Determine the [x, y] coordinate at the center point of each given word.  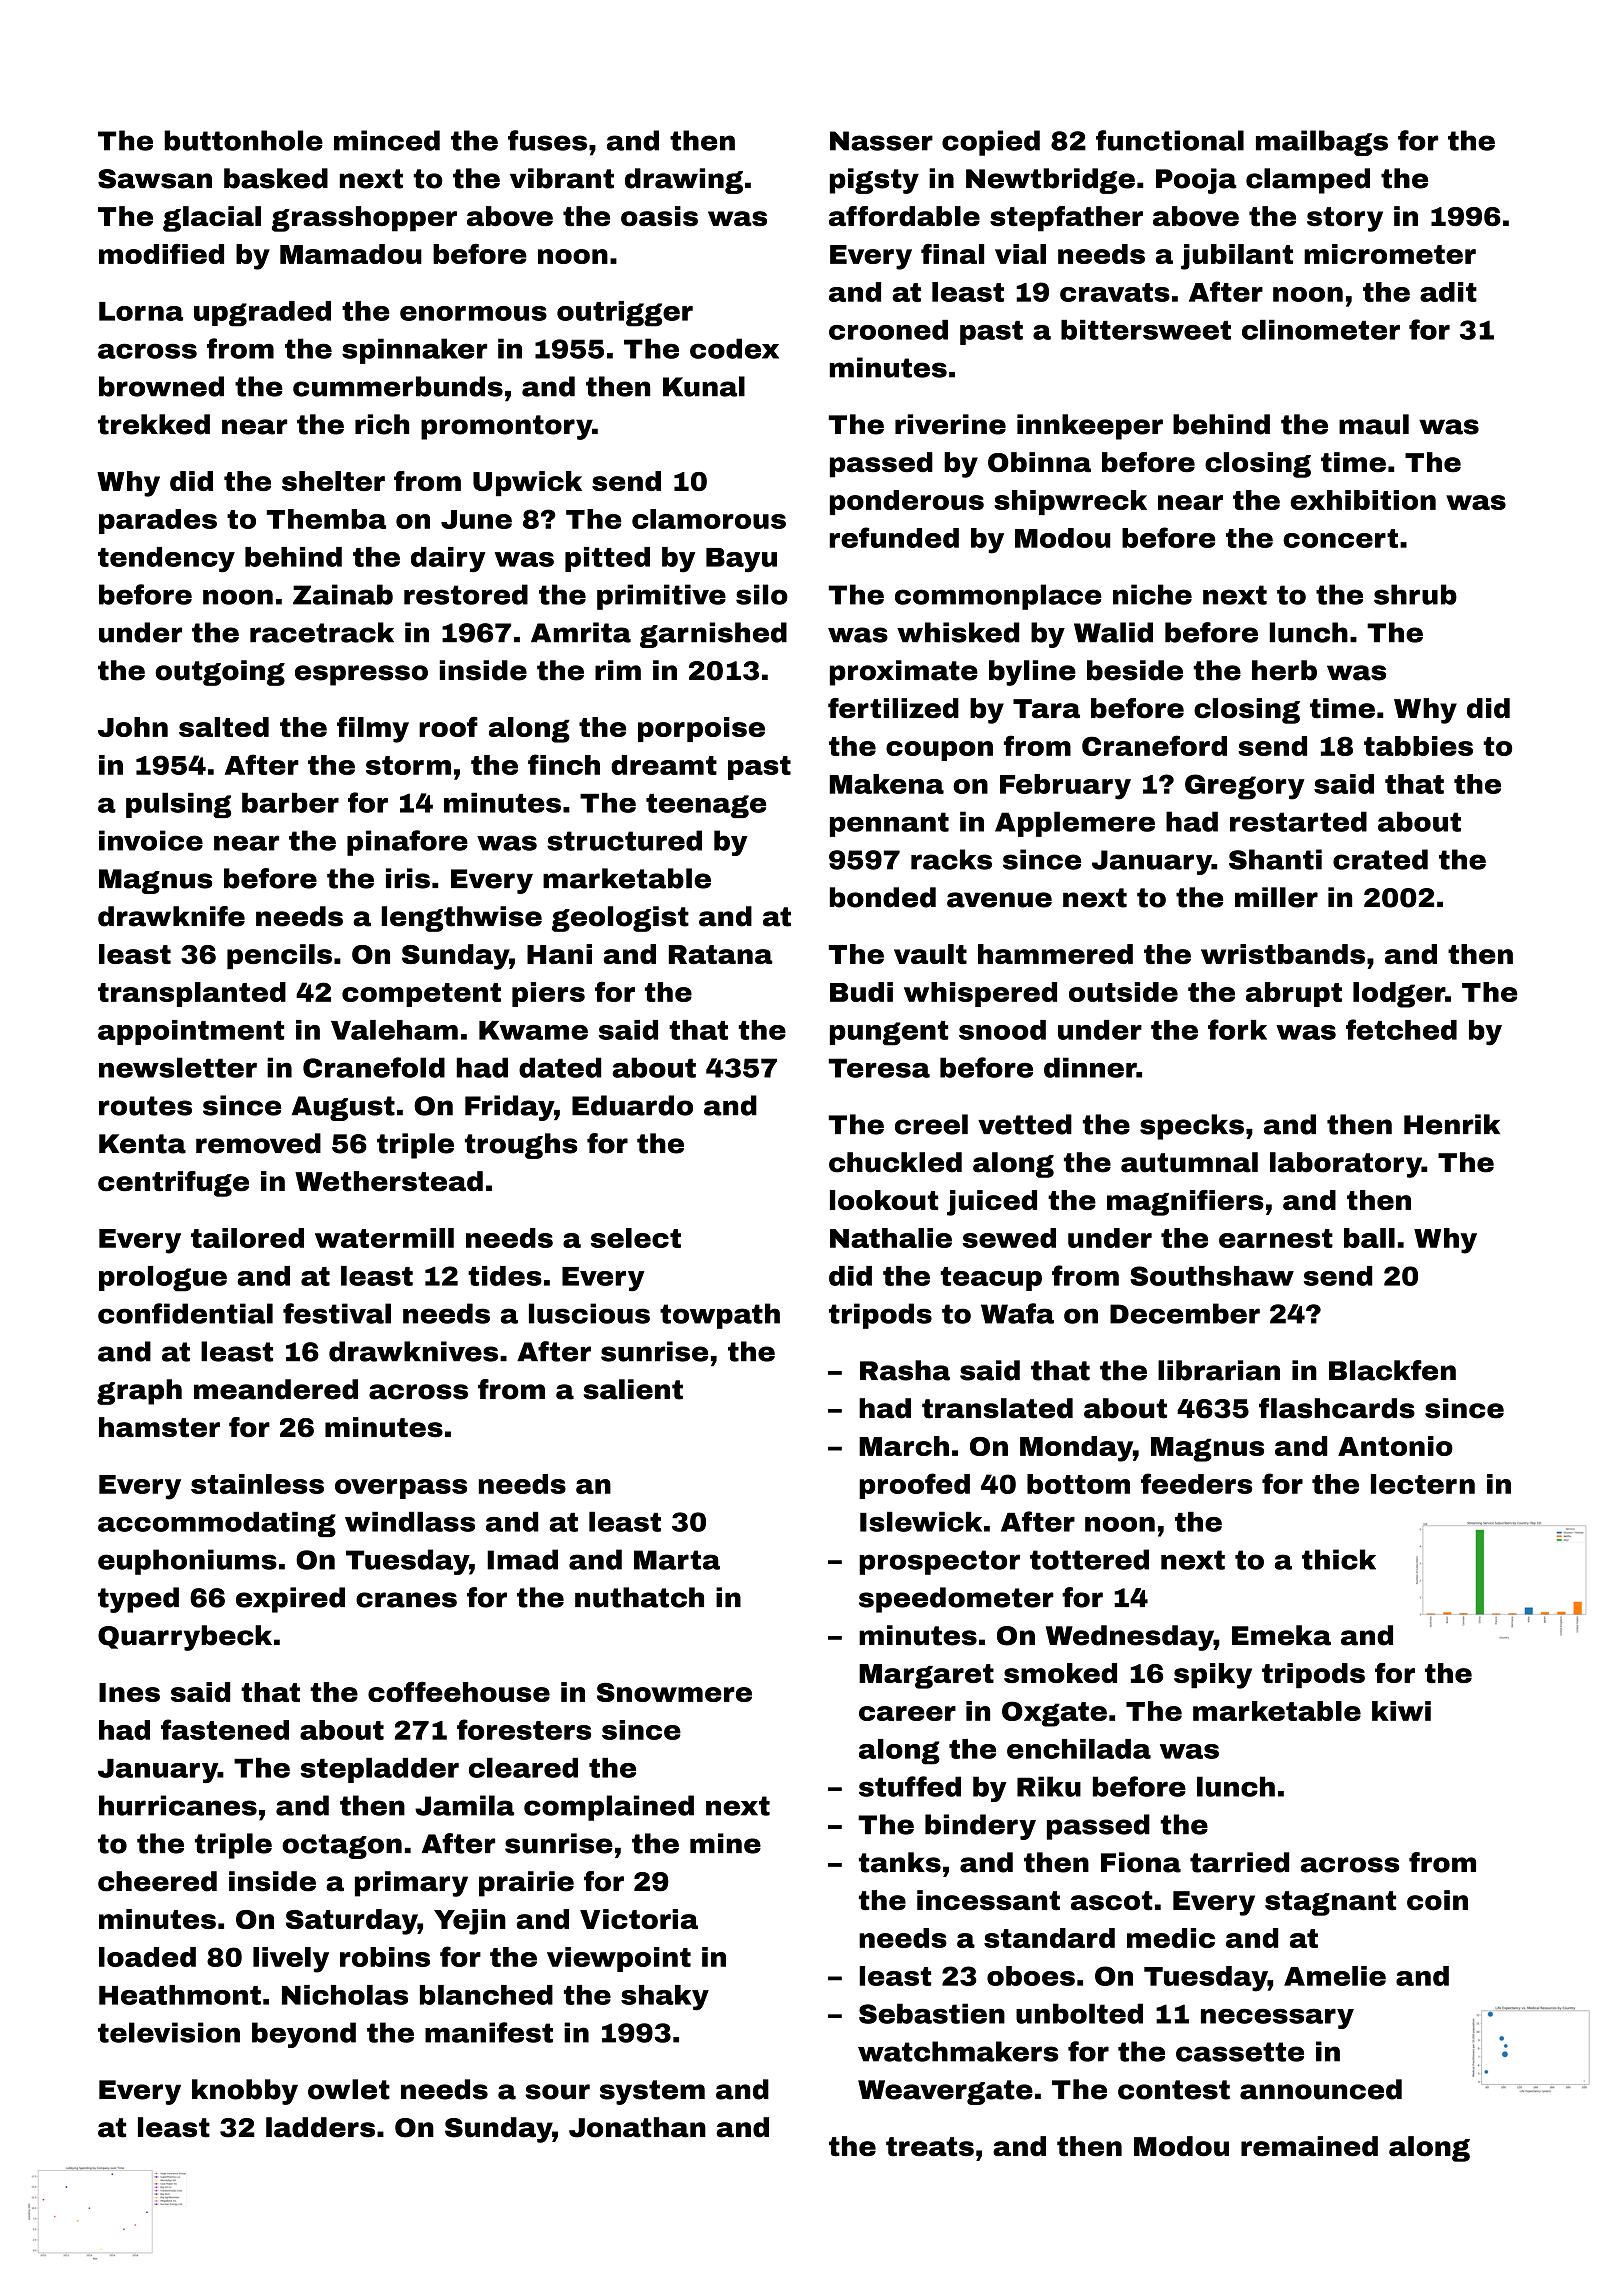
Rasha [905, 1370]
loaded [147, 1957]
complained [609, 1808]
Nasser [881, 141]
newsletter [178, 1067]
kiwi [1401, 1711]
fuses [547, 140]
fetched [1401, 1029]
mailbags [1322, 143]
